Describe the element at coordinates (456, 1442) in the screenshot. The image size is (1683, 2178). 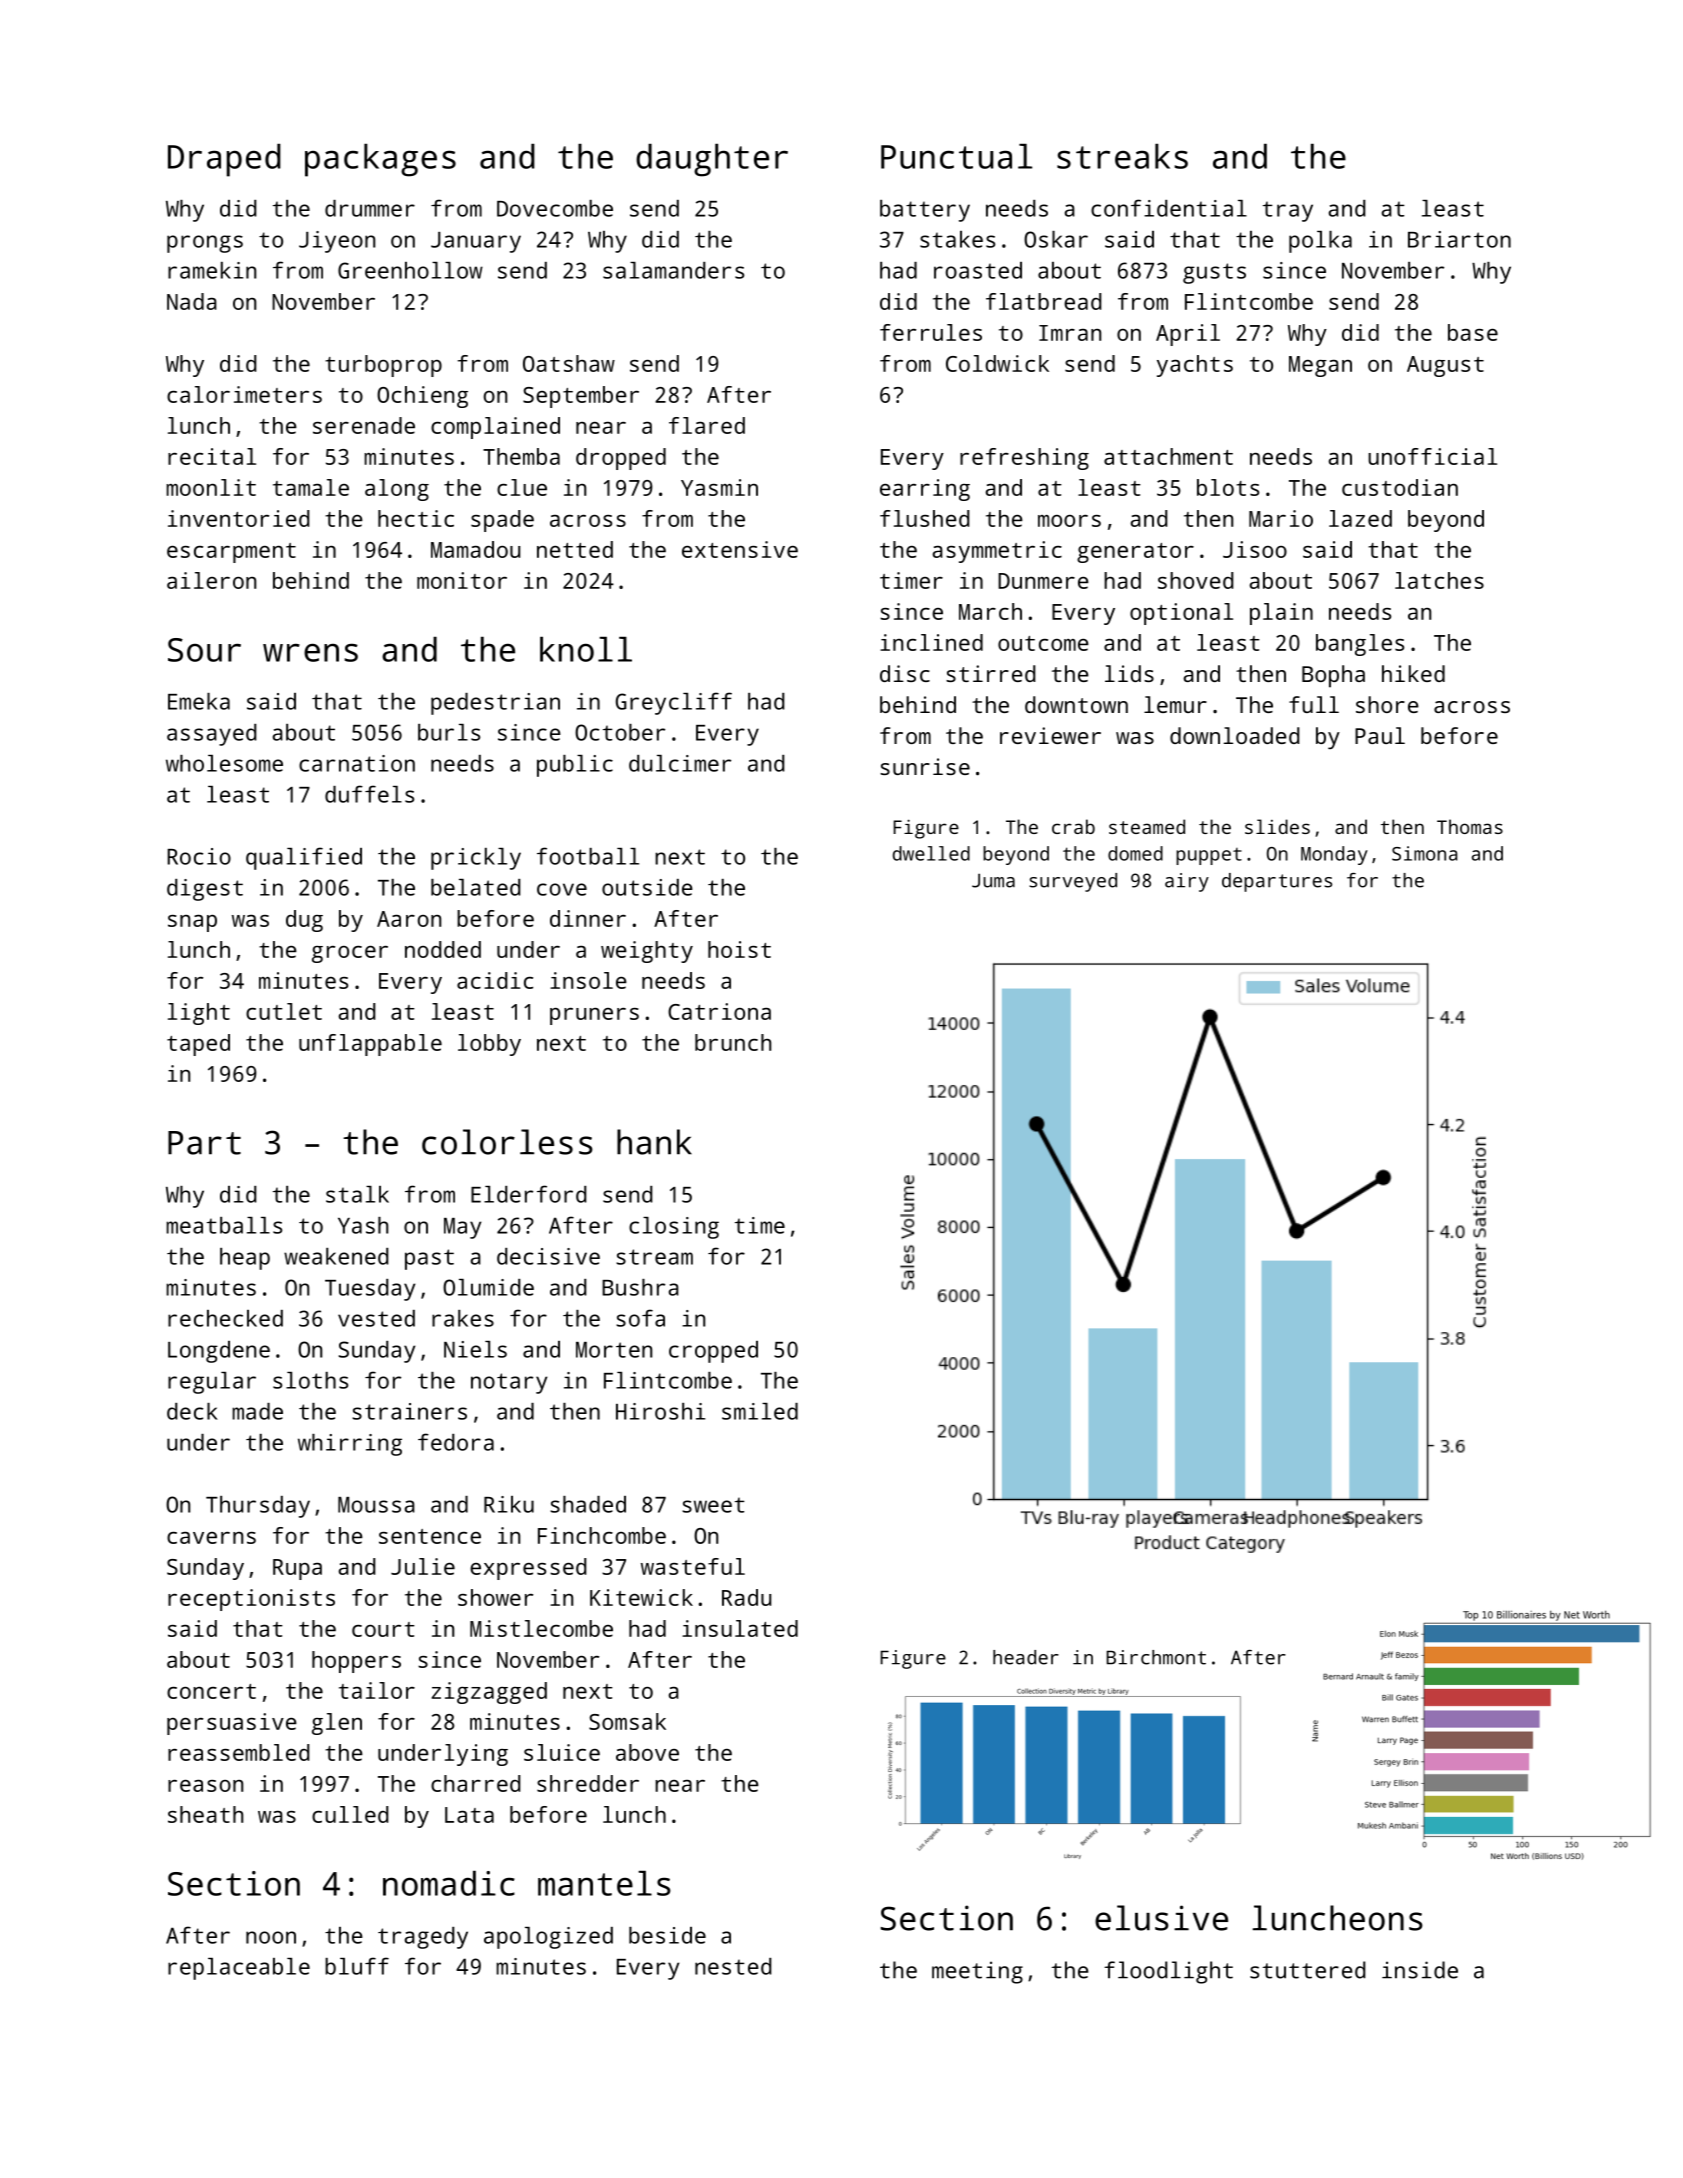
I see `fedora` at that location.
